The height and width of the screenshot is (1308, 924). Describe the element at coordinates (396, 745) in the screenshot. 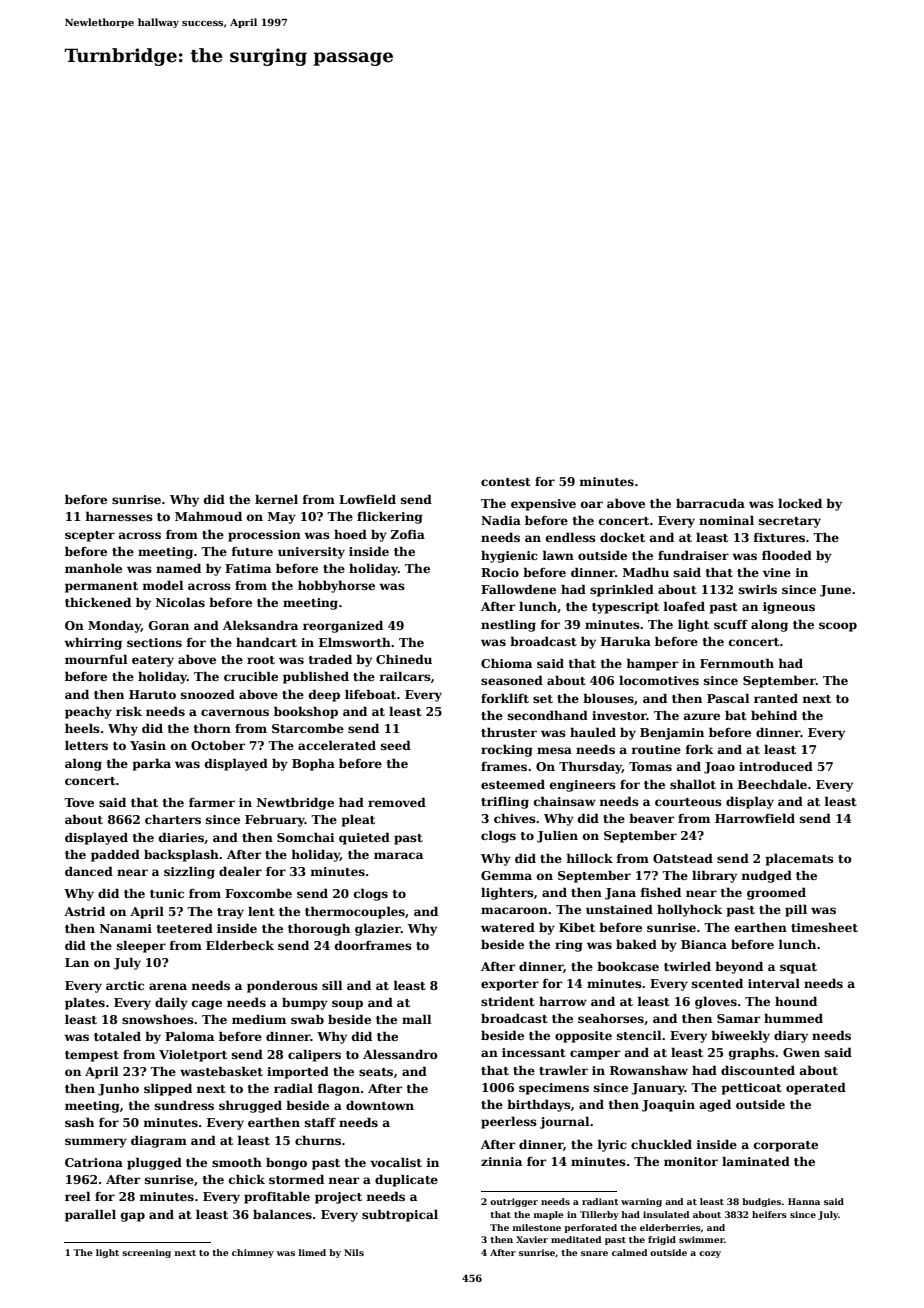

I see `seed` at that location.
